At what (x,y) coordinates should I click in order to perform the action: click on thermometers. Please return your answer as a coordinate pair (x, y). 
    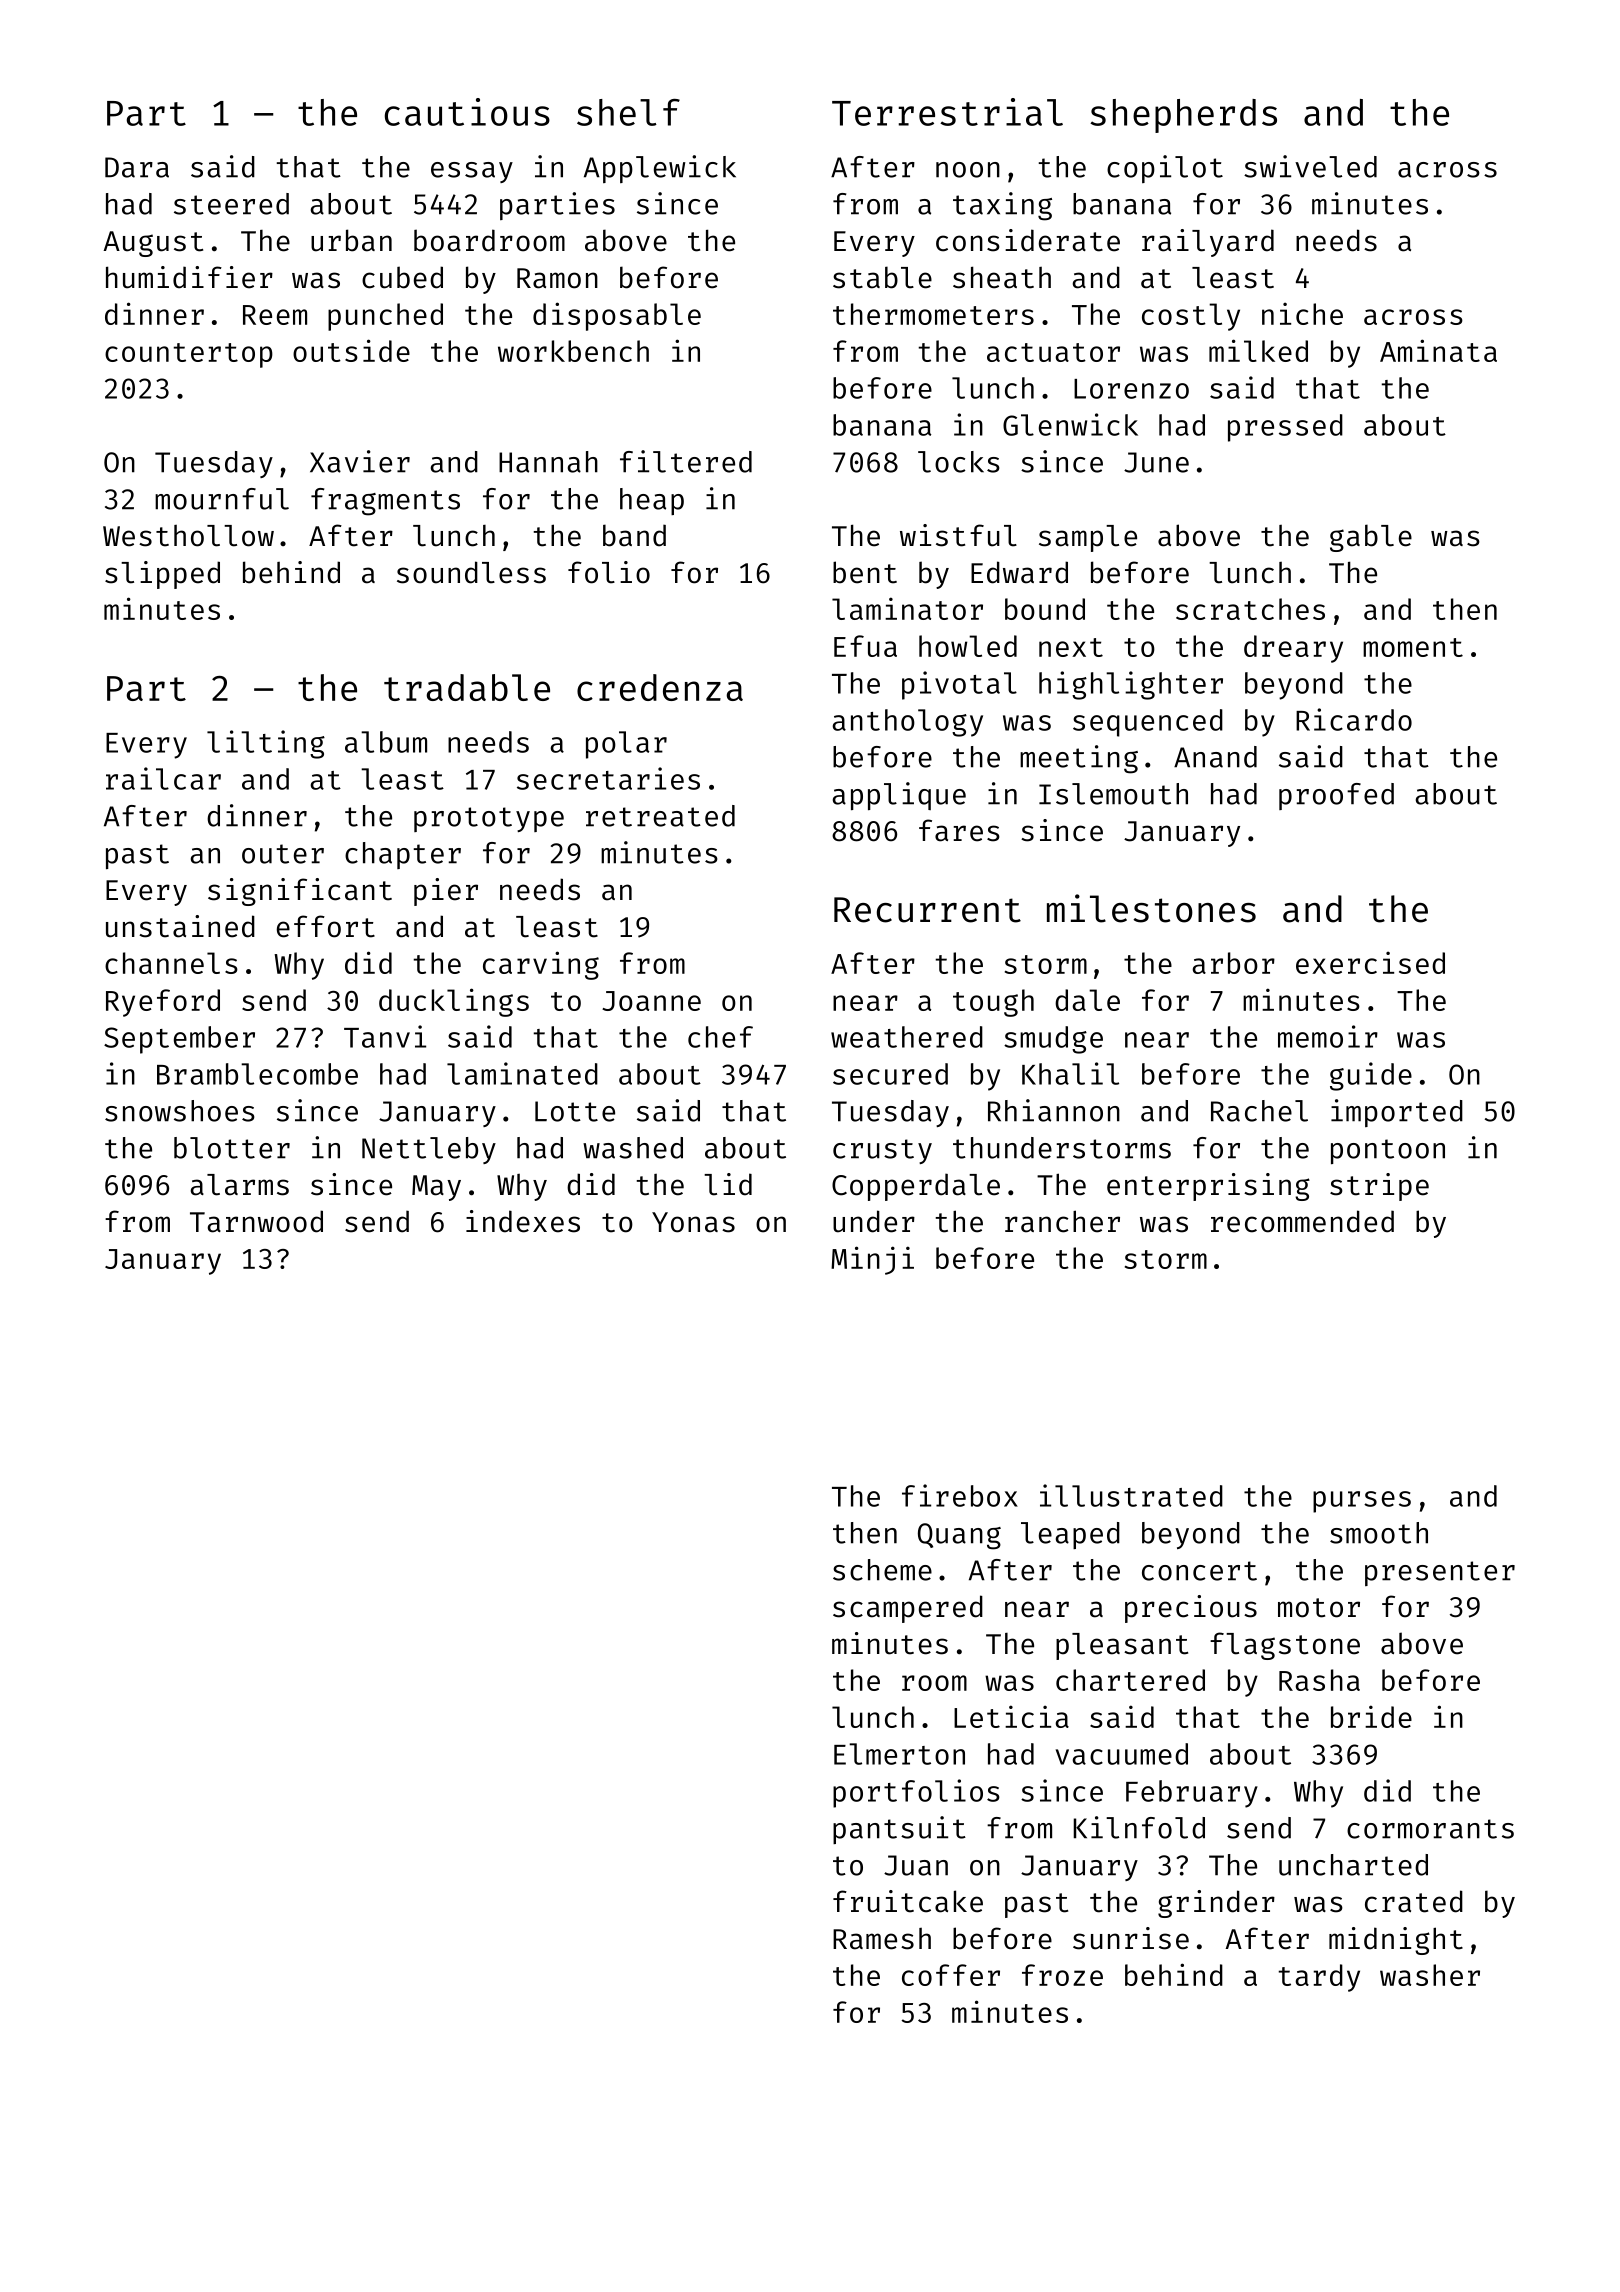
    Looking at the image, I should click on (933, 314).
